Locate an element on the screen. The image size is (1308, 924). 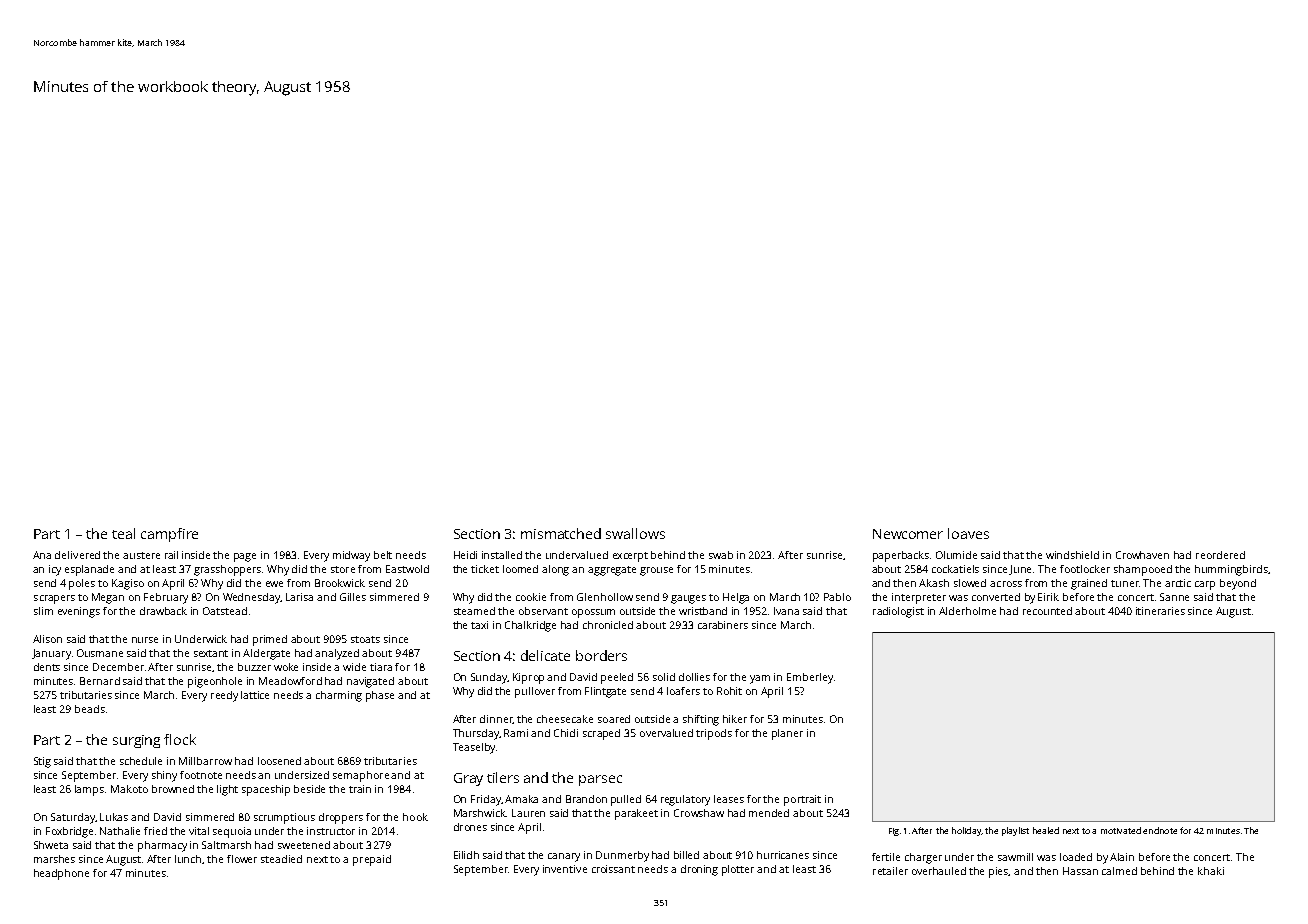
cockatiels is located at coordinates (955, 569).
